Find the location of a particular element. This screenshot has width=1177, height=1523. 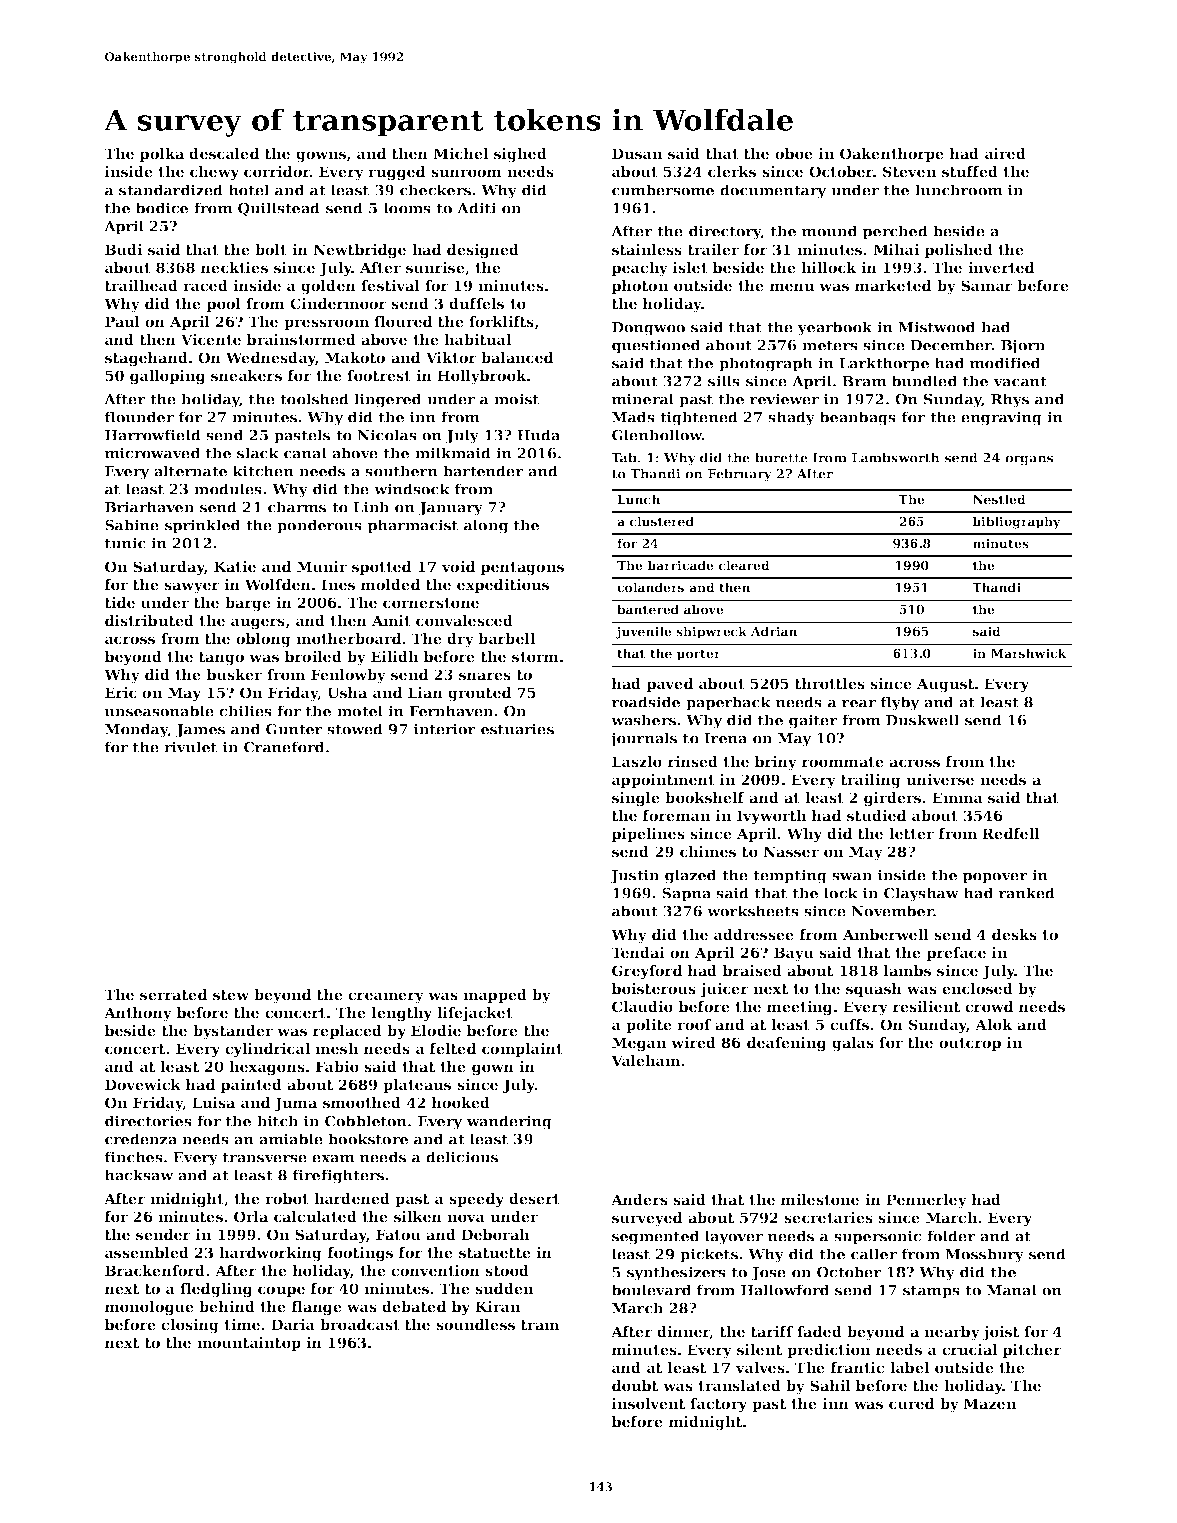

letter is located at coordinates (911, 833).
